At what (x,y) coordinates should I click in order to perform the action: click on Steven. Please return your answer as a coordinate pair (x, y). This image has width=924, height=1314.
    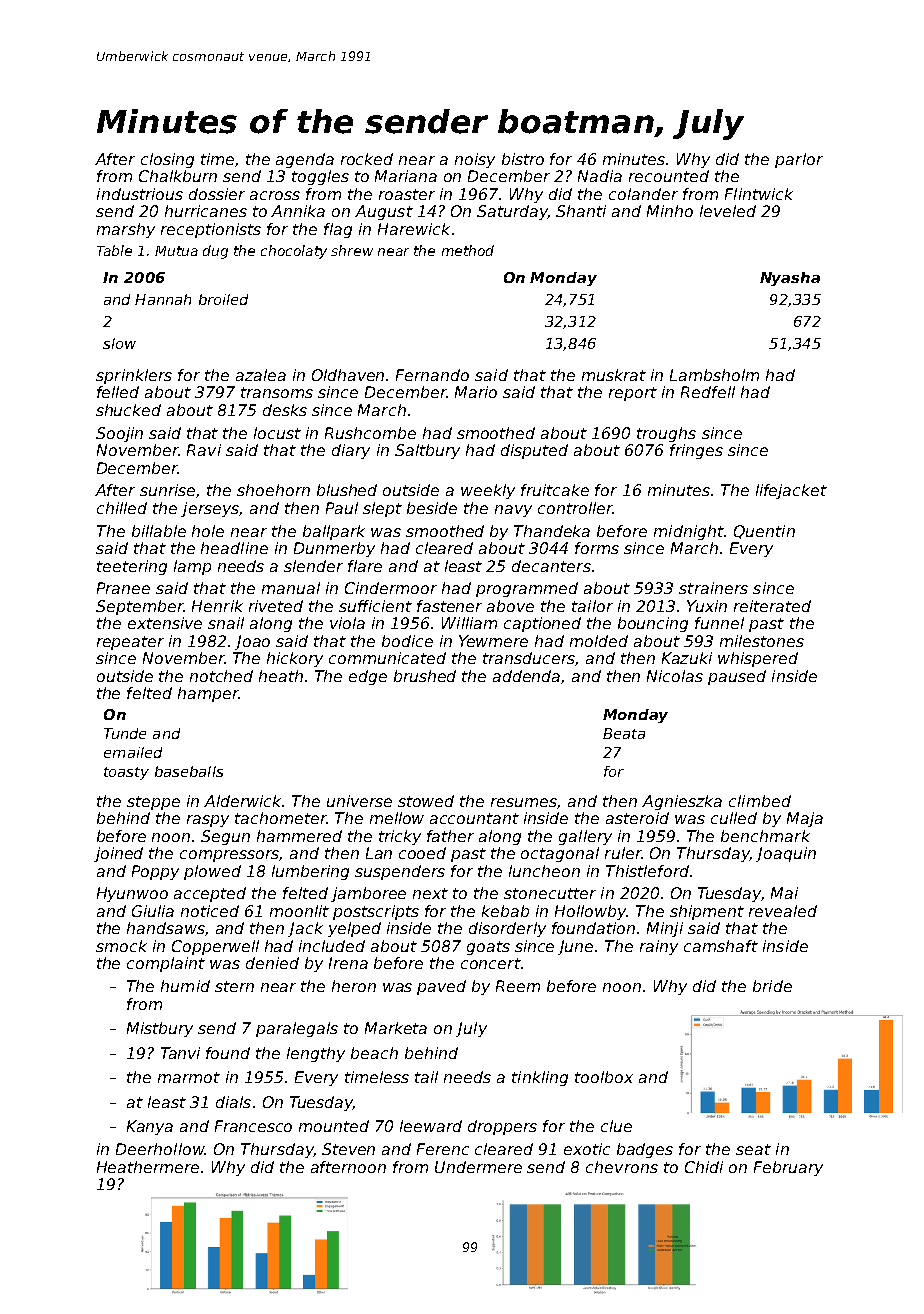
    Looking at the image, I should click on (348, 1149).
